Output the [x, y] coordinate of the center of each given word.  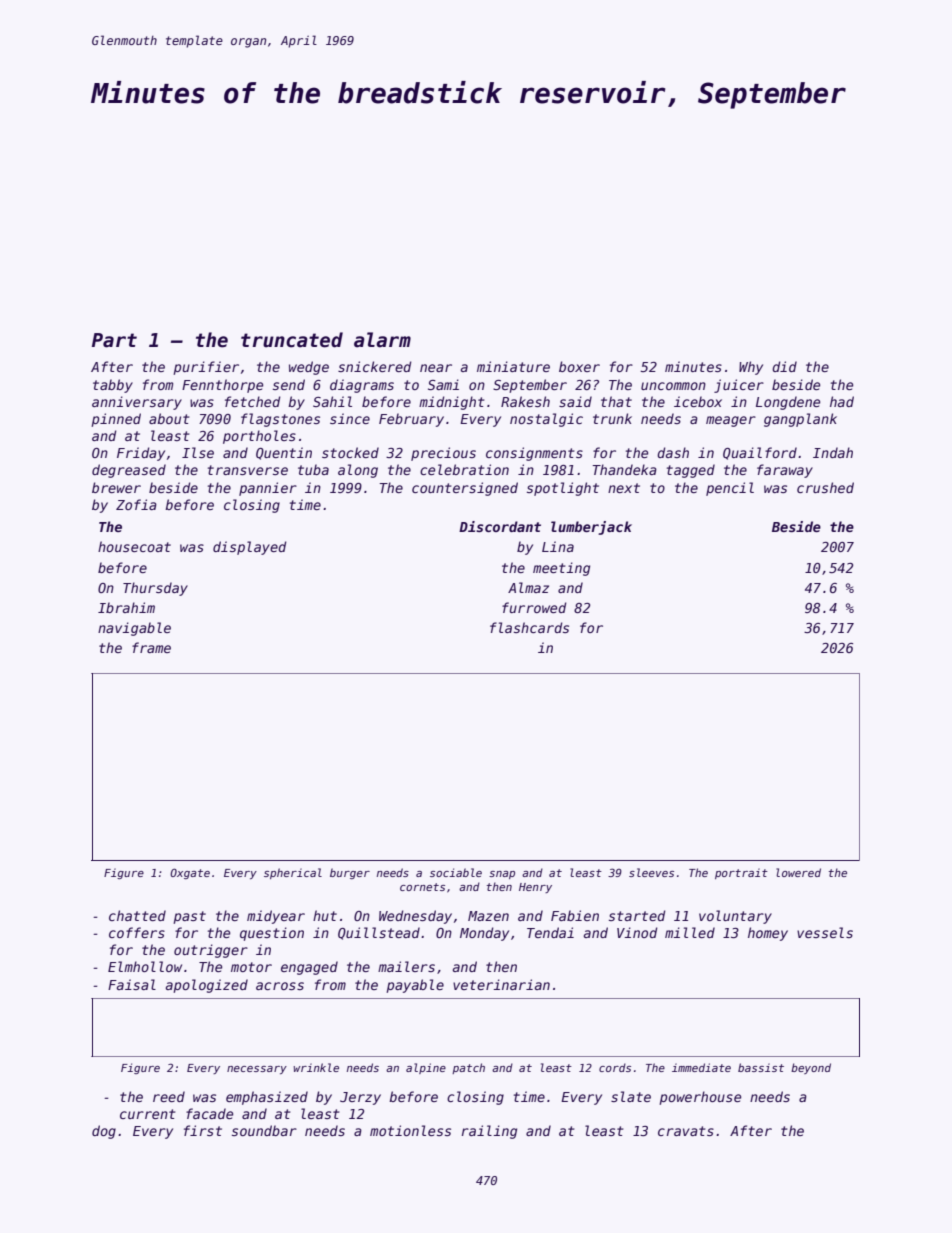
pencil [730, 489]
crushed [825, 487]
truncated [292, 340]
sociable [456, 872]
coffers [137, 932]
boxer [579, 366]
